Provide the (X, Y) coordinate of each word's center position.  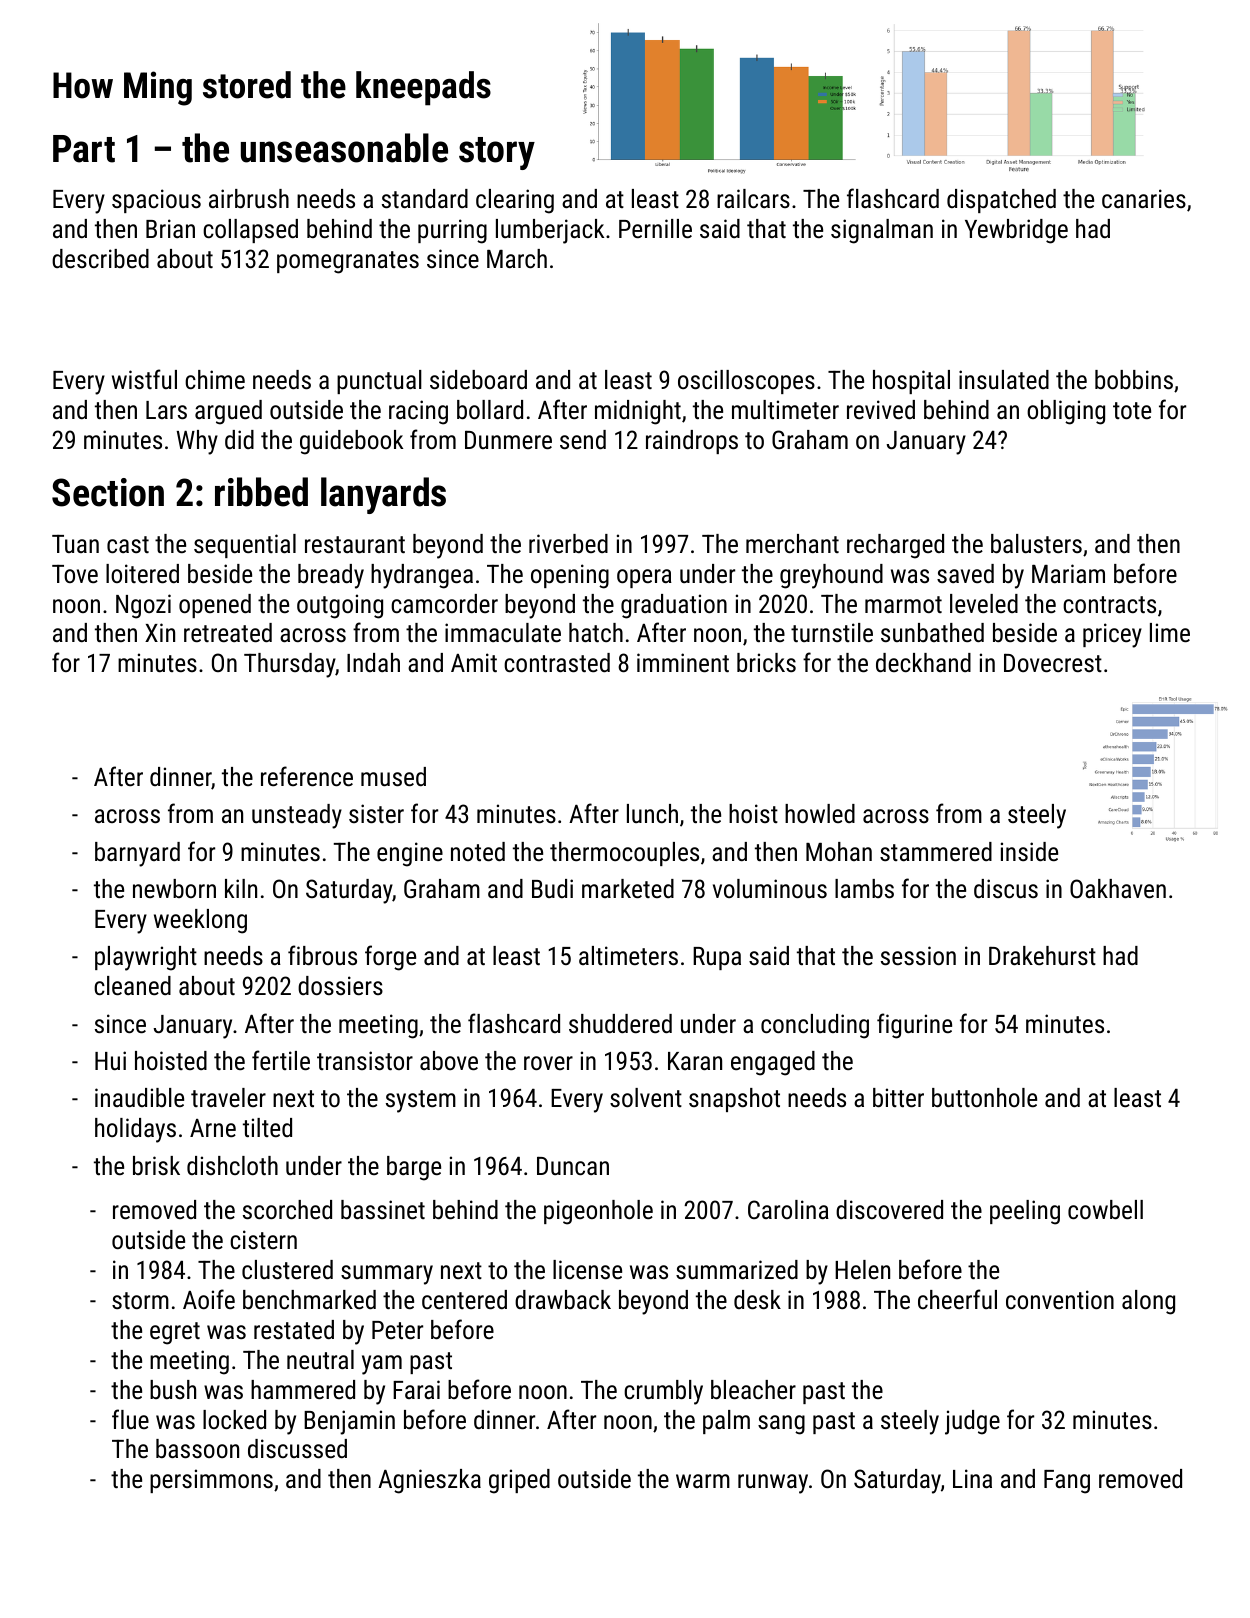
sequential (245, 546)
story (497, 153)
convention (1060, 1299)
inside (1029, 851)
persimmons (211, 1481)
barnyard (137, 854)
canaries (1144, 198)
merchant (792, 543)
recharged (895, 546)
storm (140, 1300)
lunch (652, 813)
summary (387, 1275)
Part (84, 149)
